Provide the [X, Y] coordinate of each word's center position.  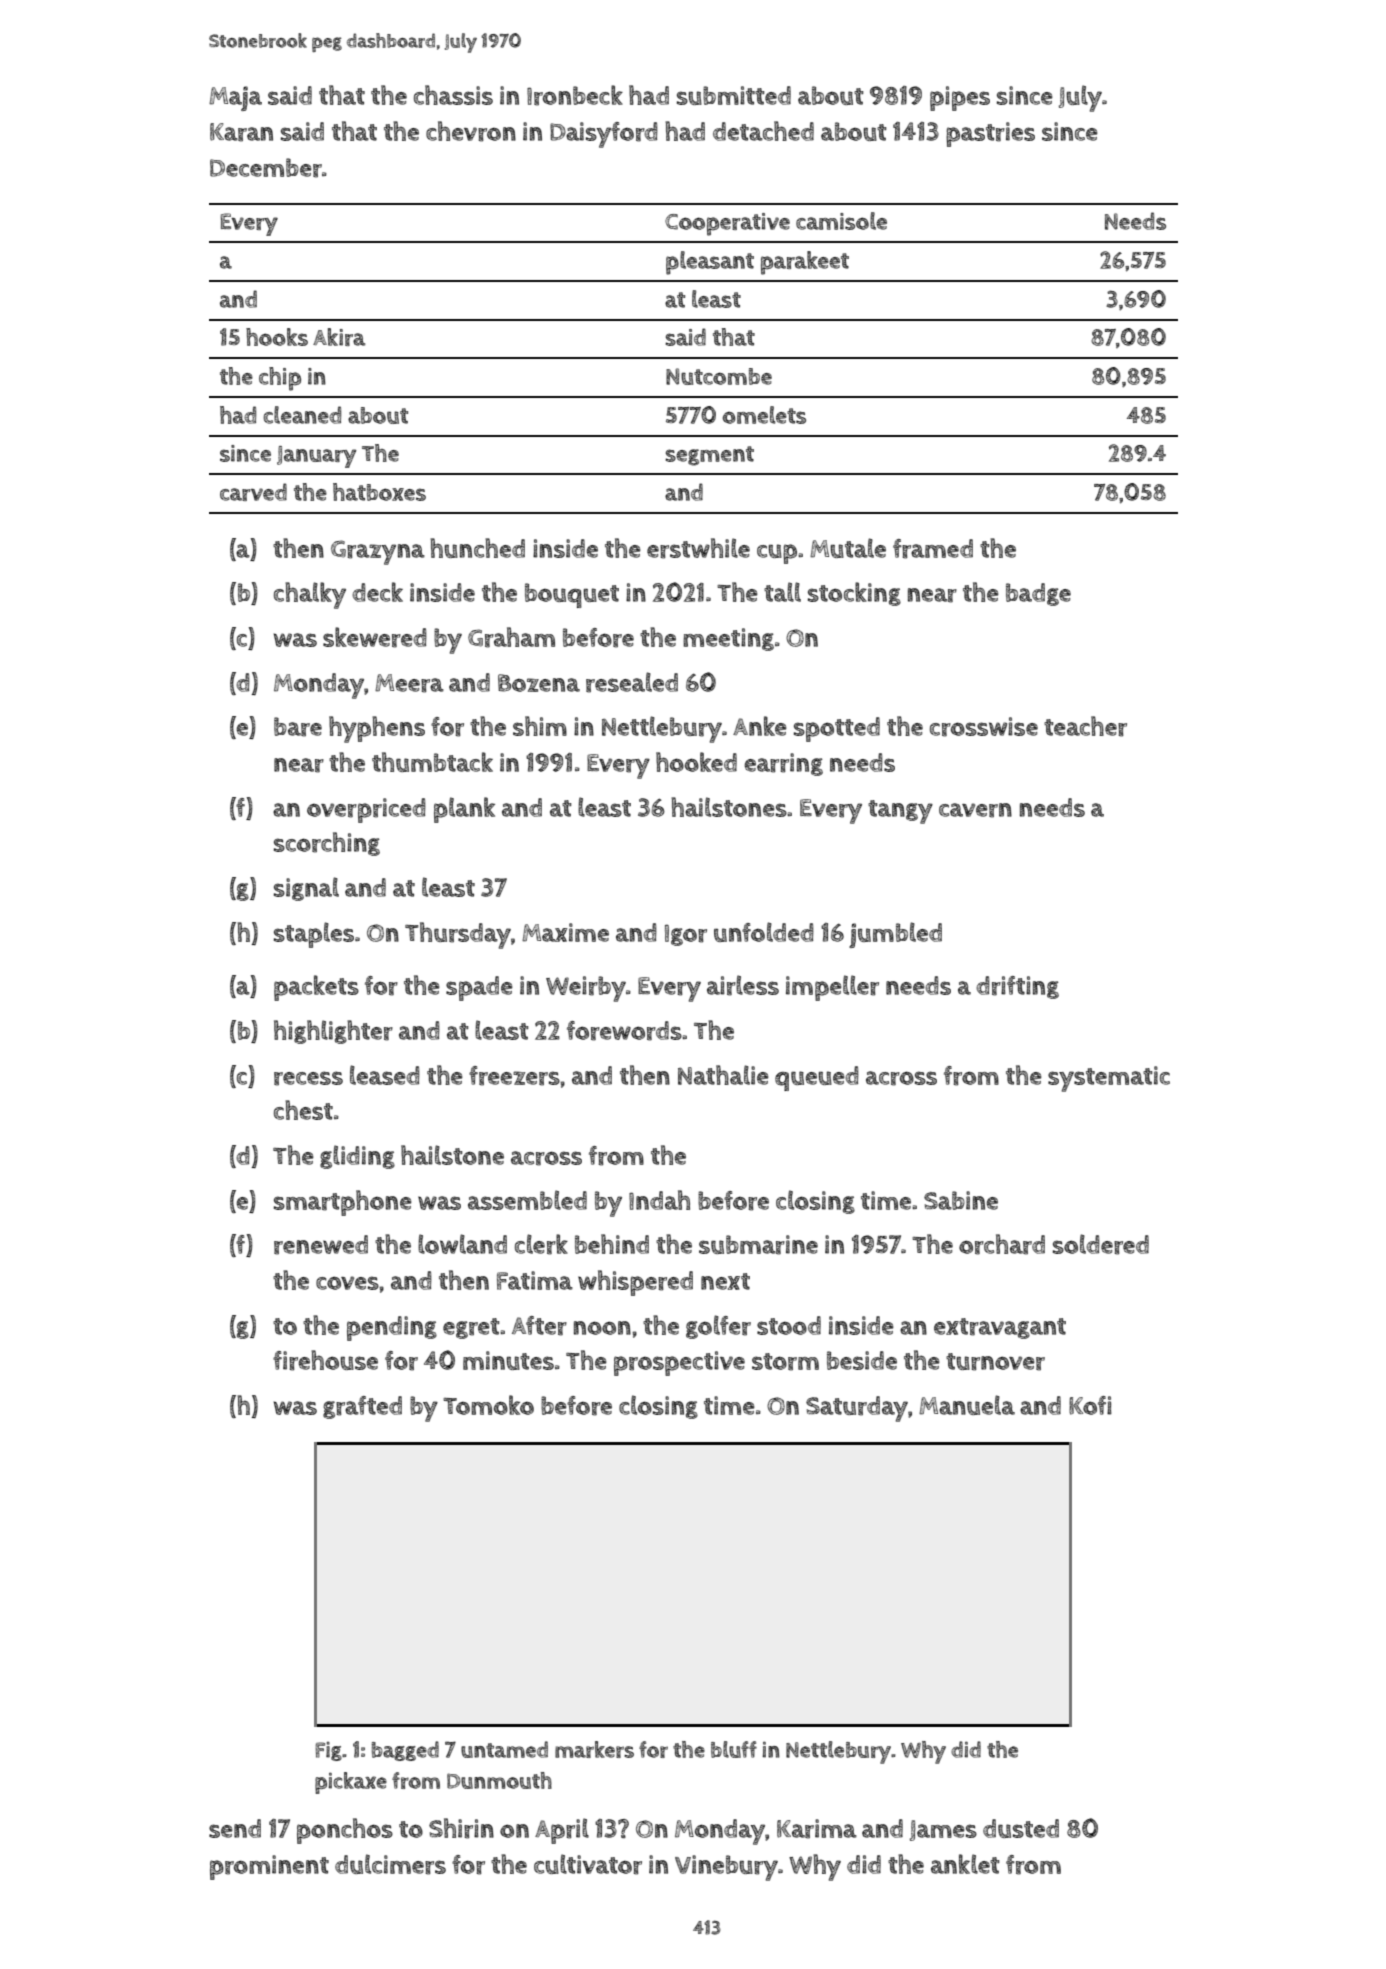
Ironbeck [575, 95]
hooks [277, 337]
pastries [990, 134]
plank [464, 810]
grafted [362, 1407]
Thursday [458, 935]
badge [1038, 594]
